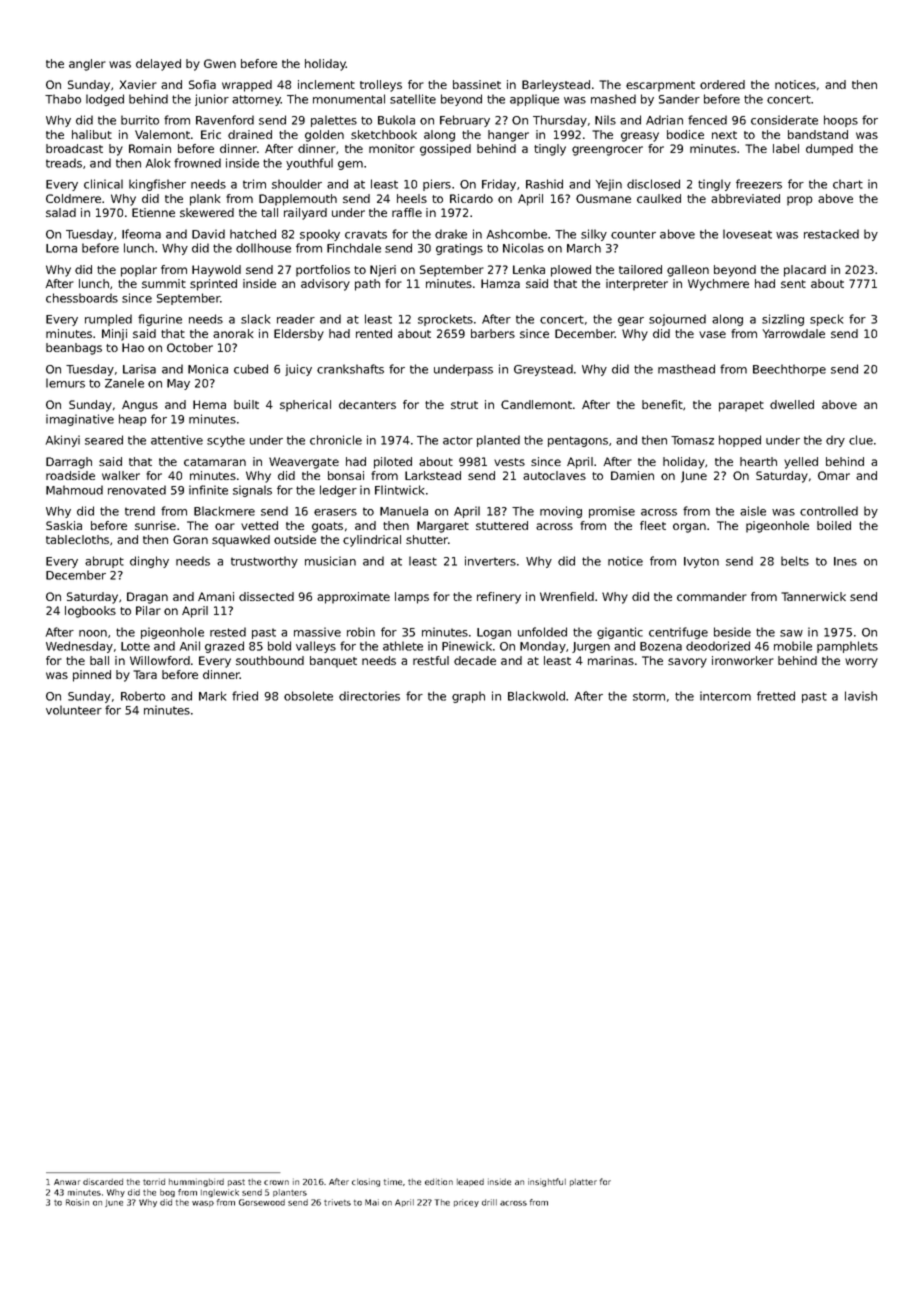 The width and height of the page is (924, 1308). Describe the element at coordinates (583, 1182) in the page. I see `platter` at that location.
